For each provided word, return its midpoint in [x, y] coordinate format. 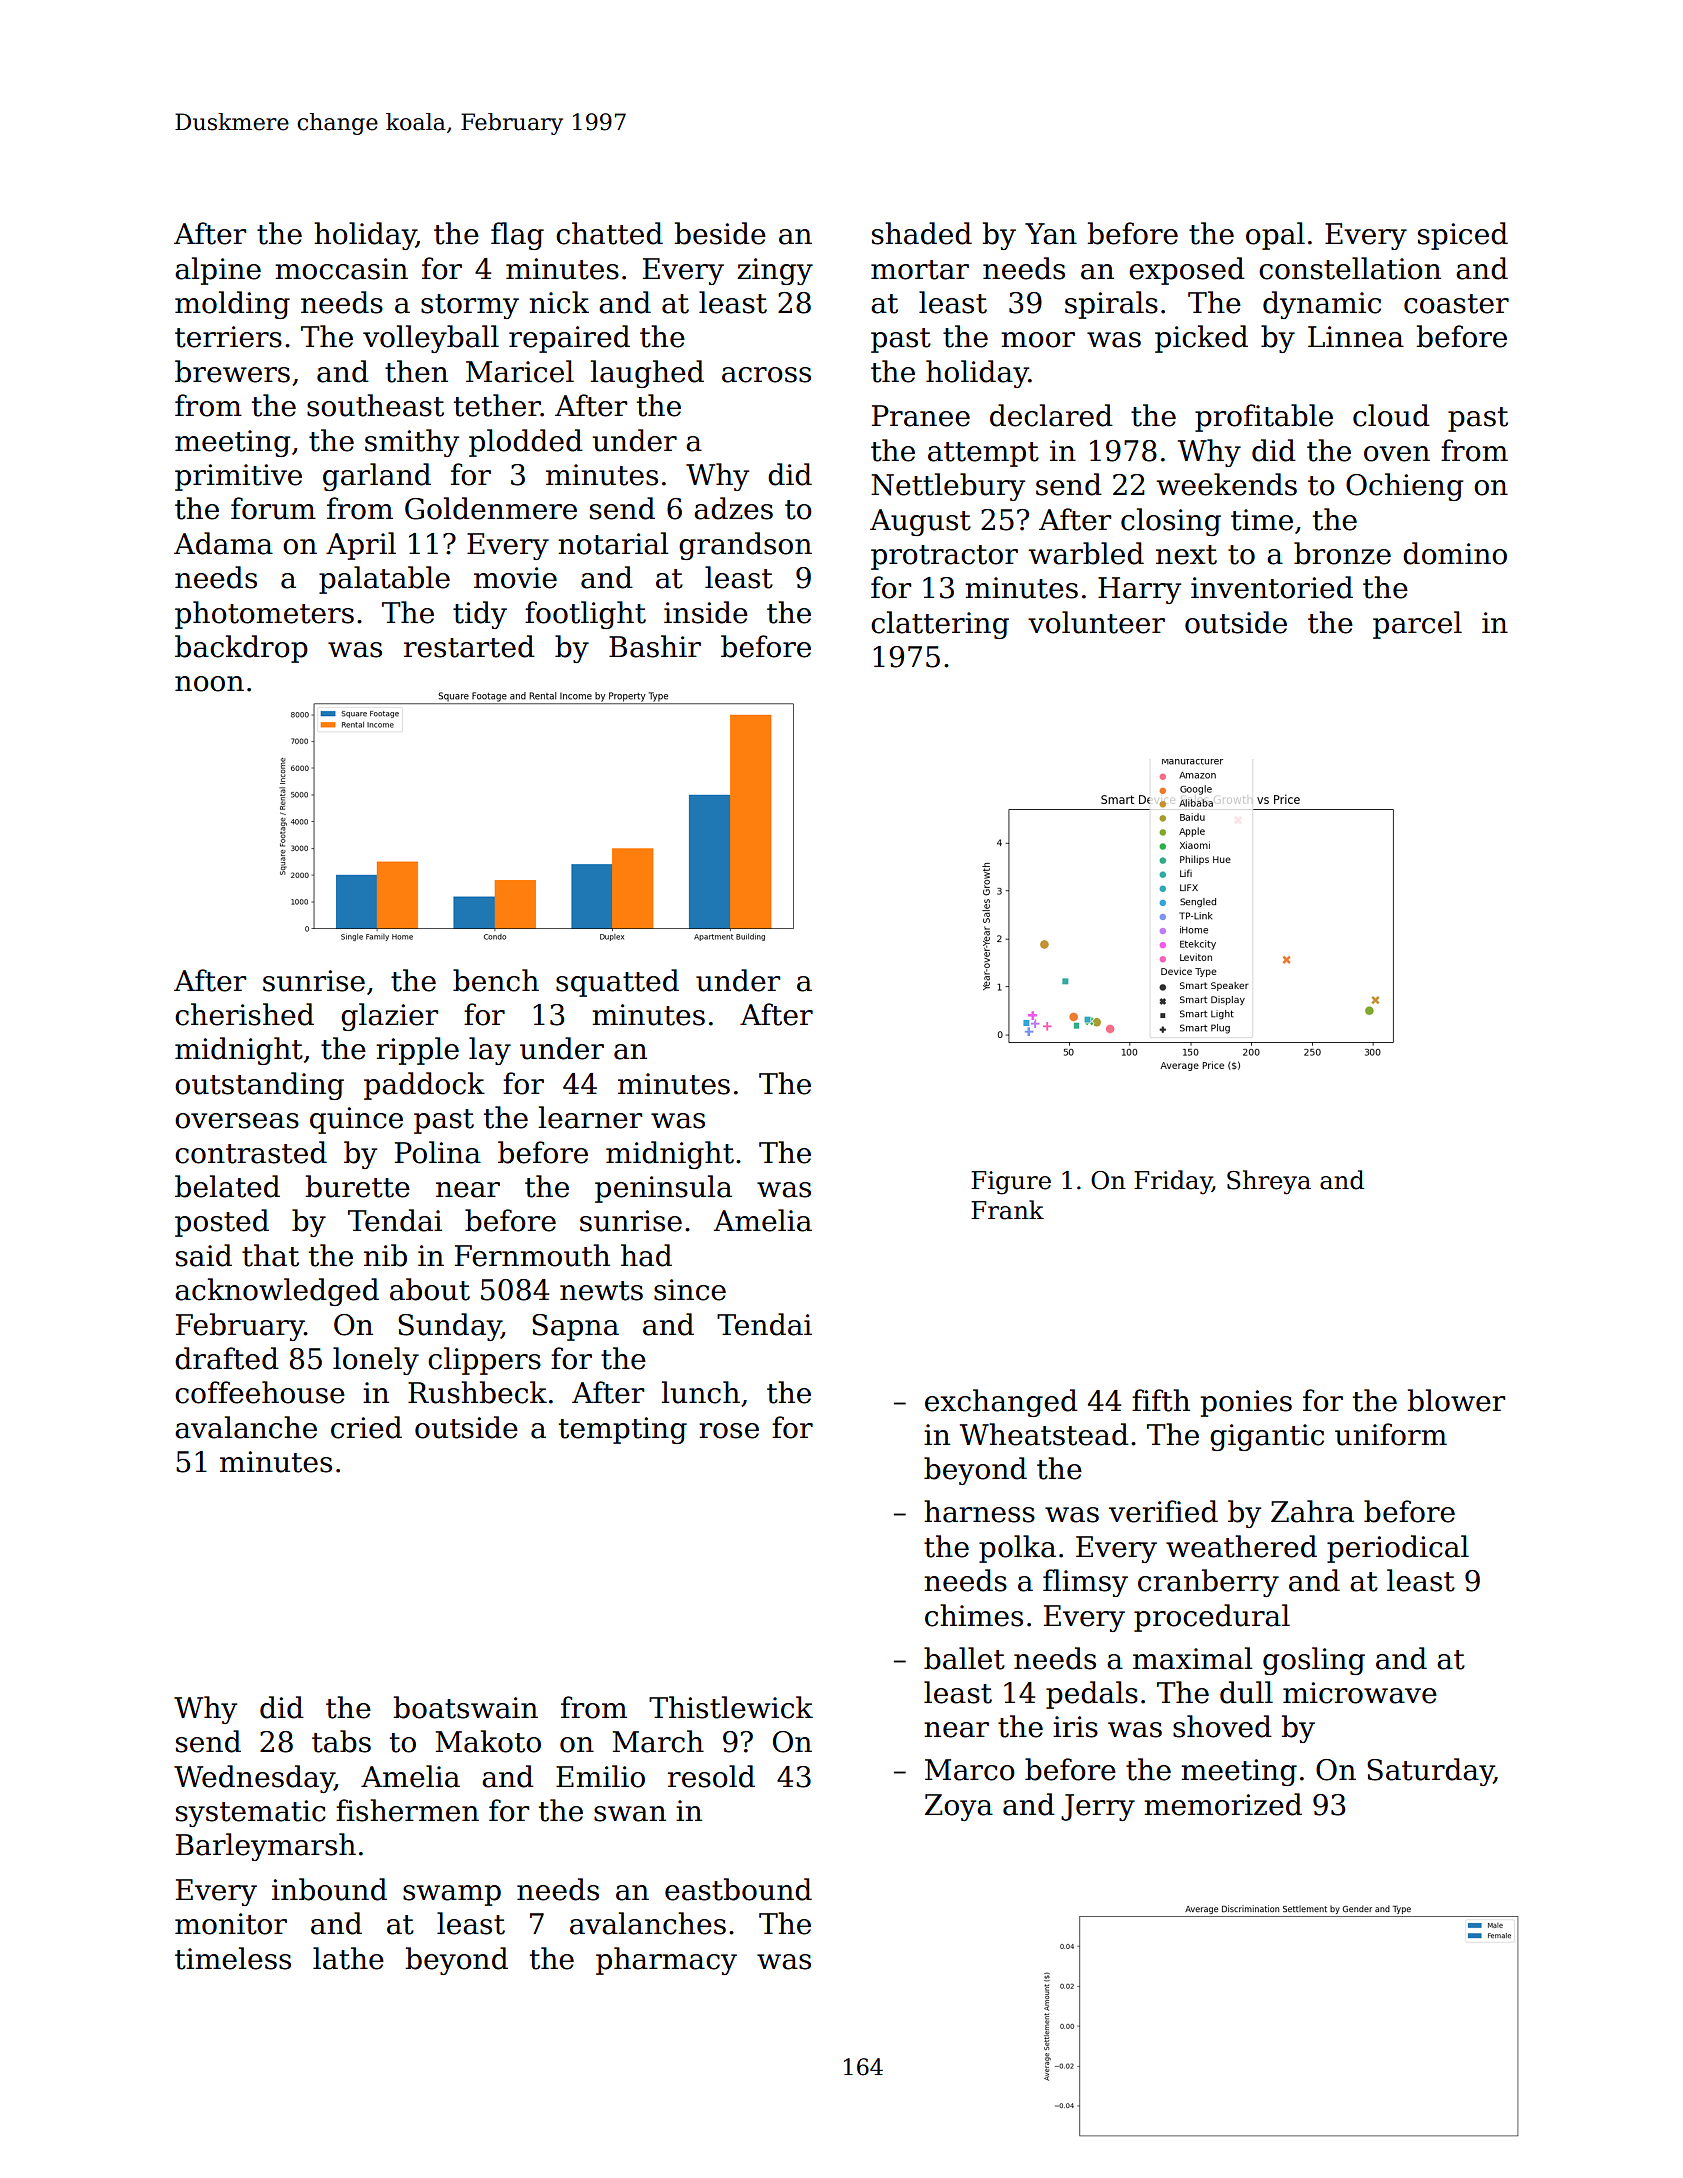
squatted [617, 983]
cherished [244, 1014]
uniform [1391, 1434]
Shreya [1269, 1182]
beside [720, 233]
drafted [227, 1358]
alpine [218, 271]
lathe [348, 1958]
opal [1275, 236]
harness [979, 1511]
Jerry [1098, 1807]
